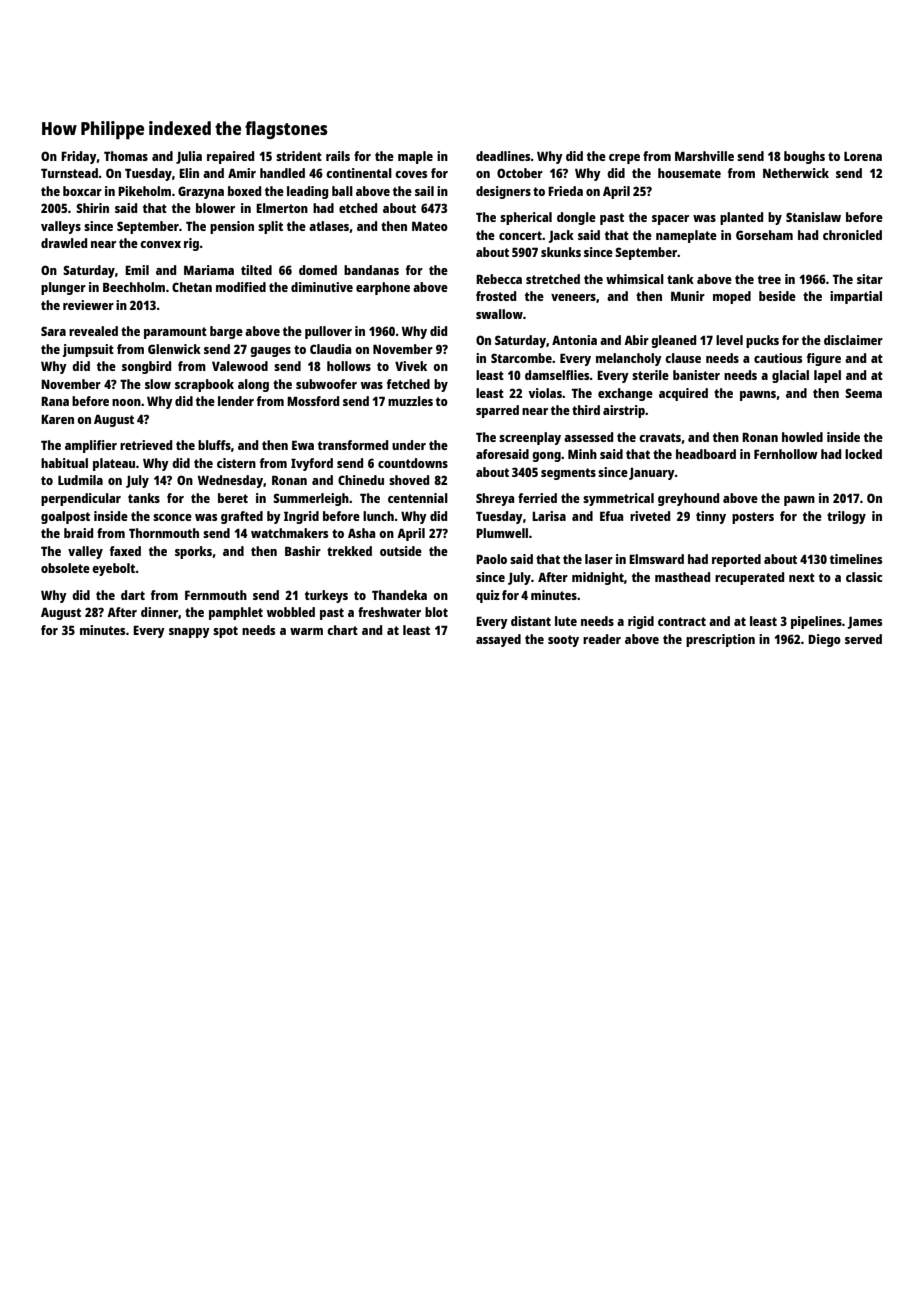 This page has width=924, height=1308. Describe the element at coordinates (92, 208) in the page. I see `Shirin` at that location.
